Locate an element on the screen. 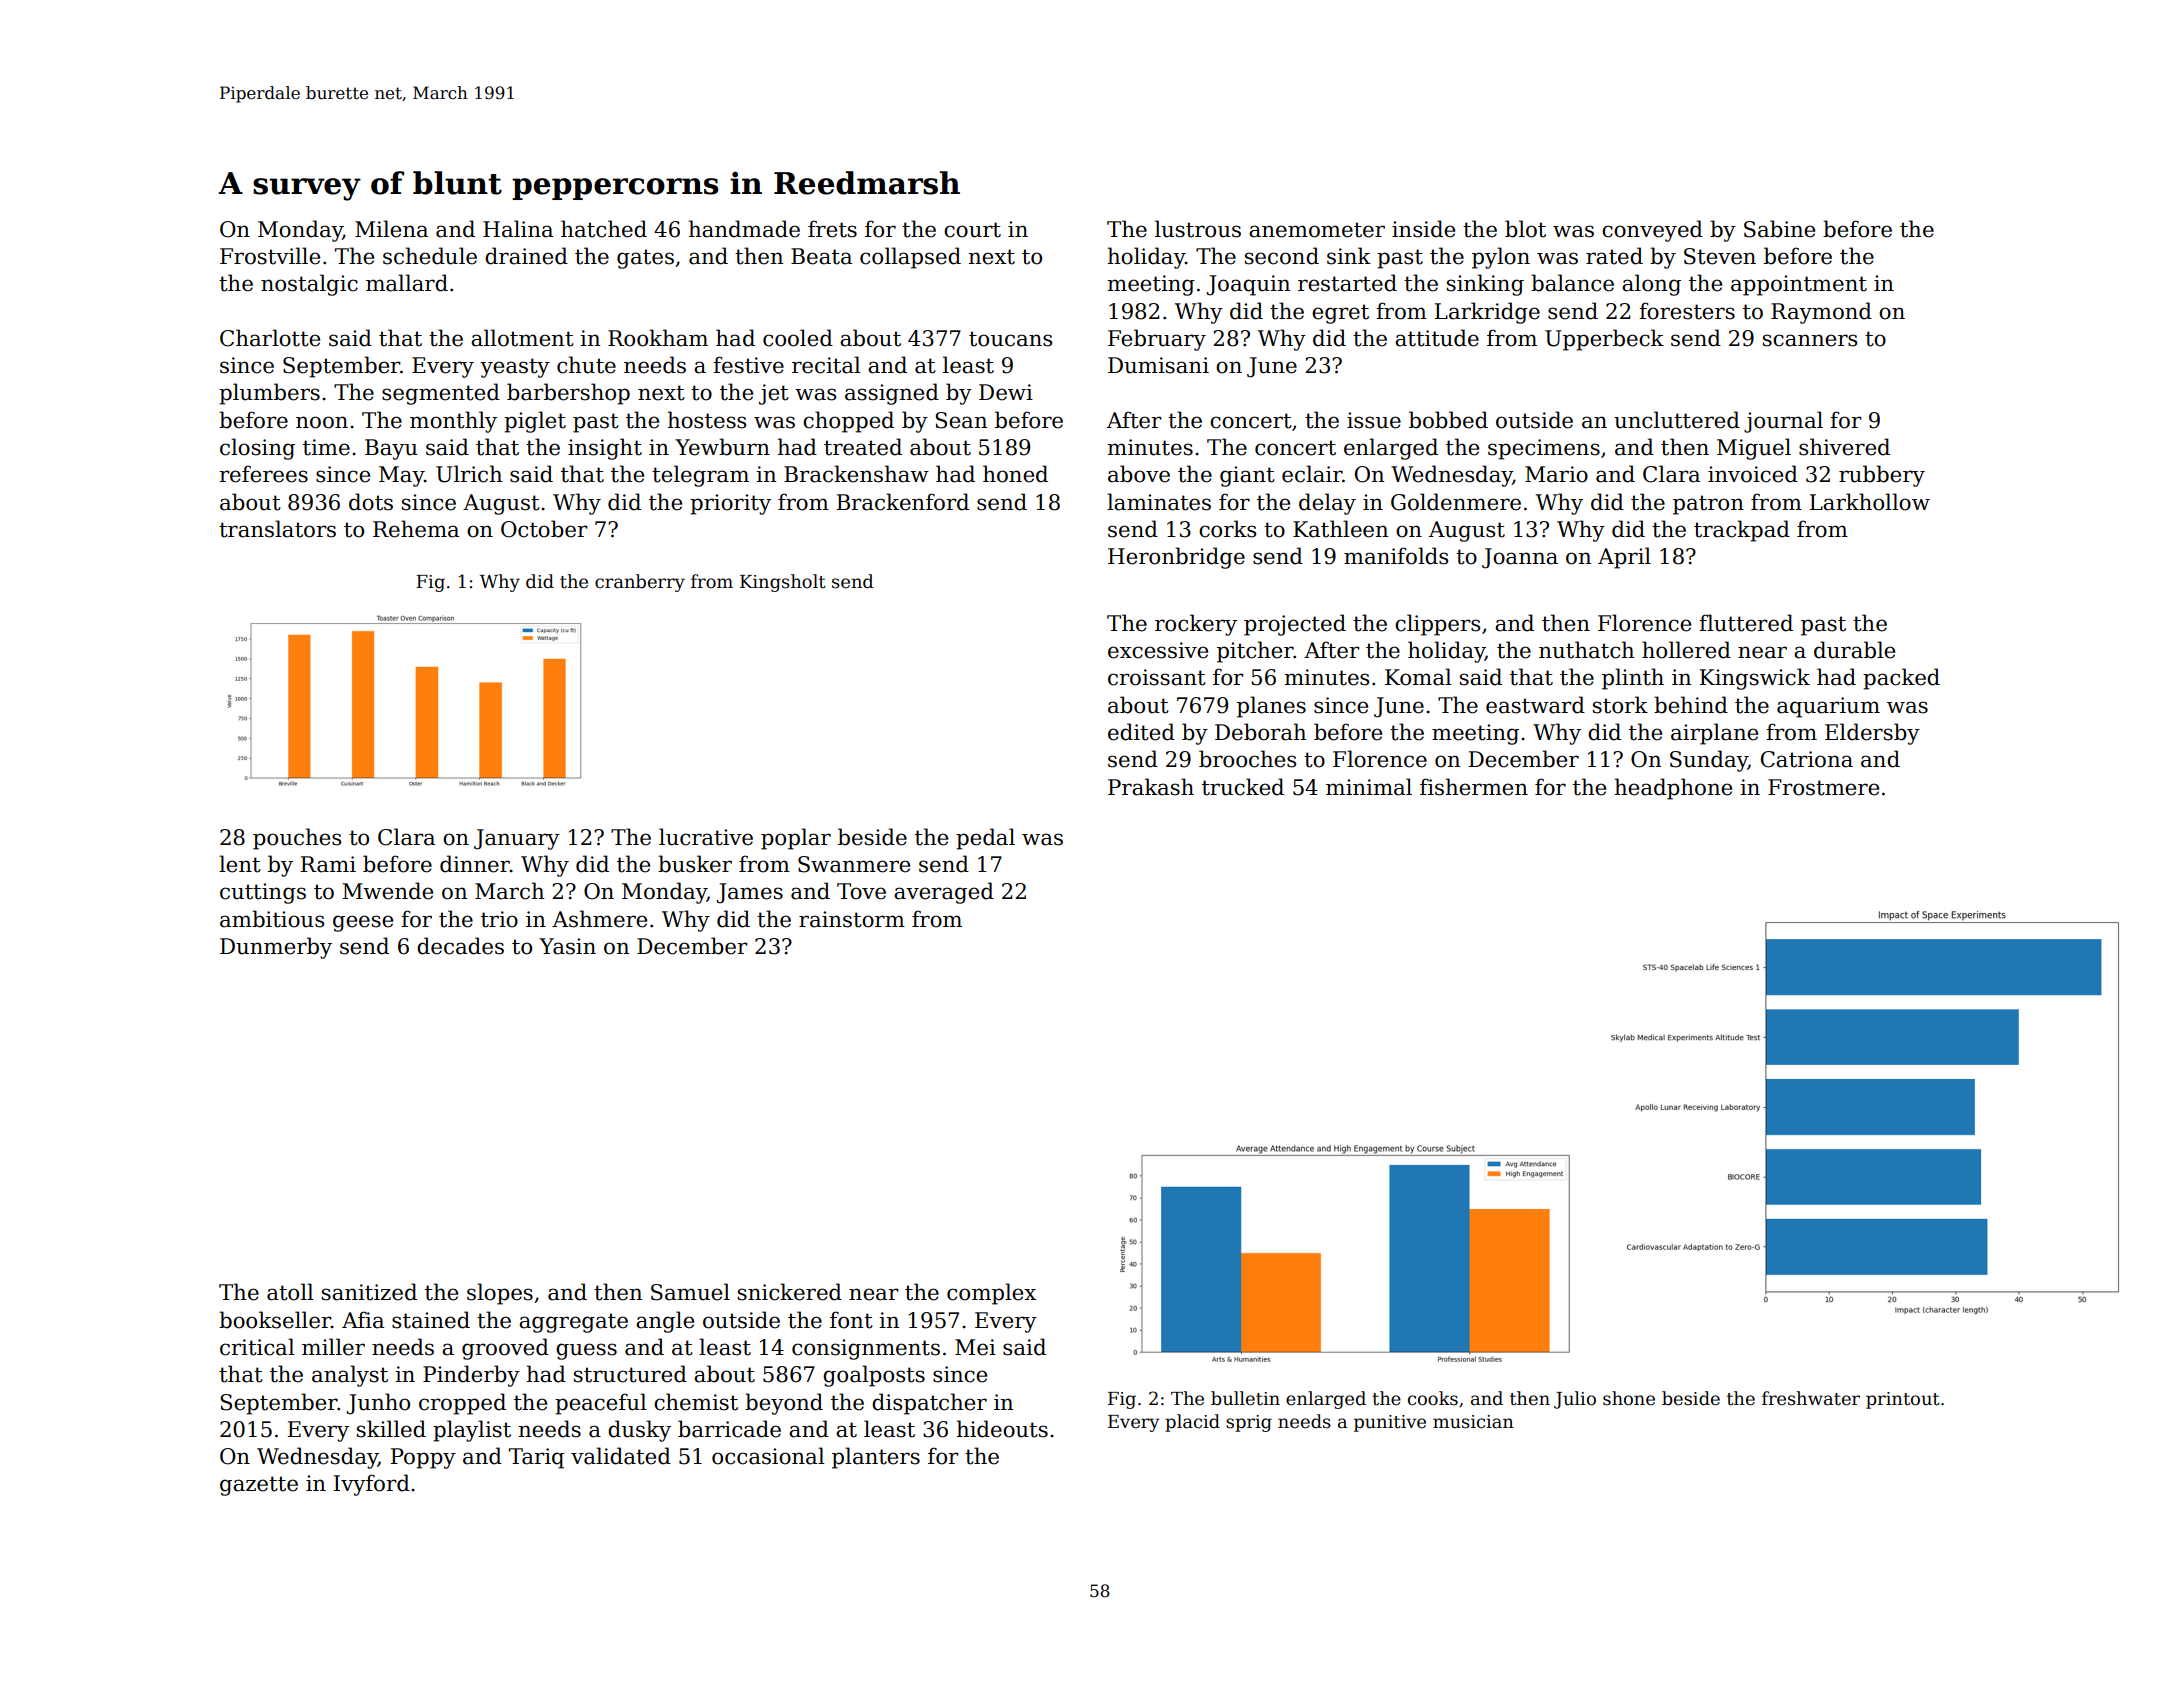 The image size is (2178, 1683). patron is located at coordinates (1708, 505).
